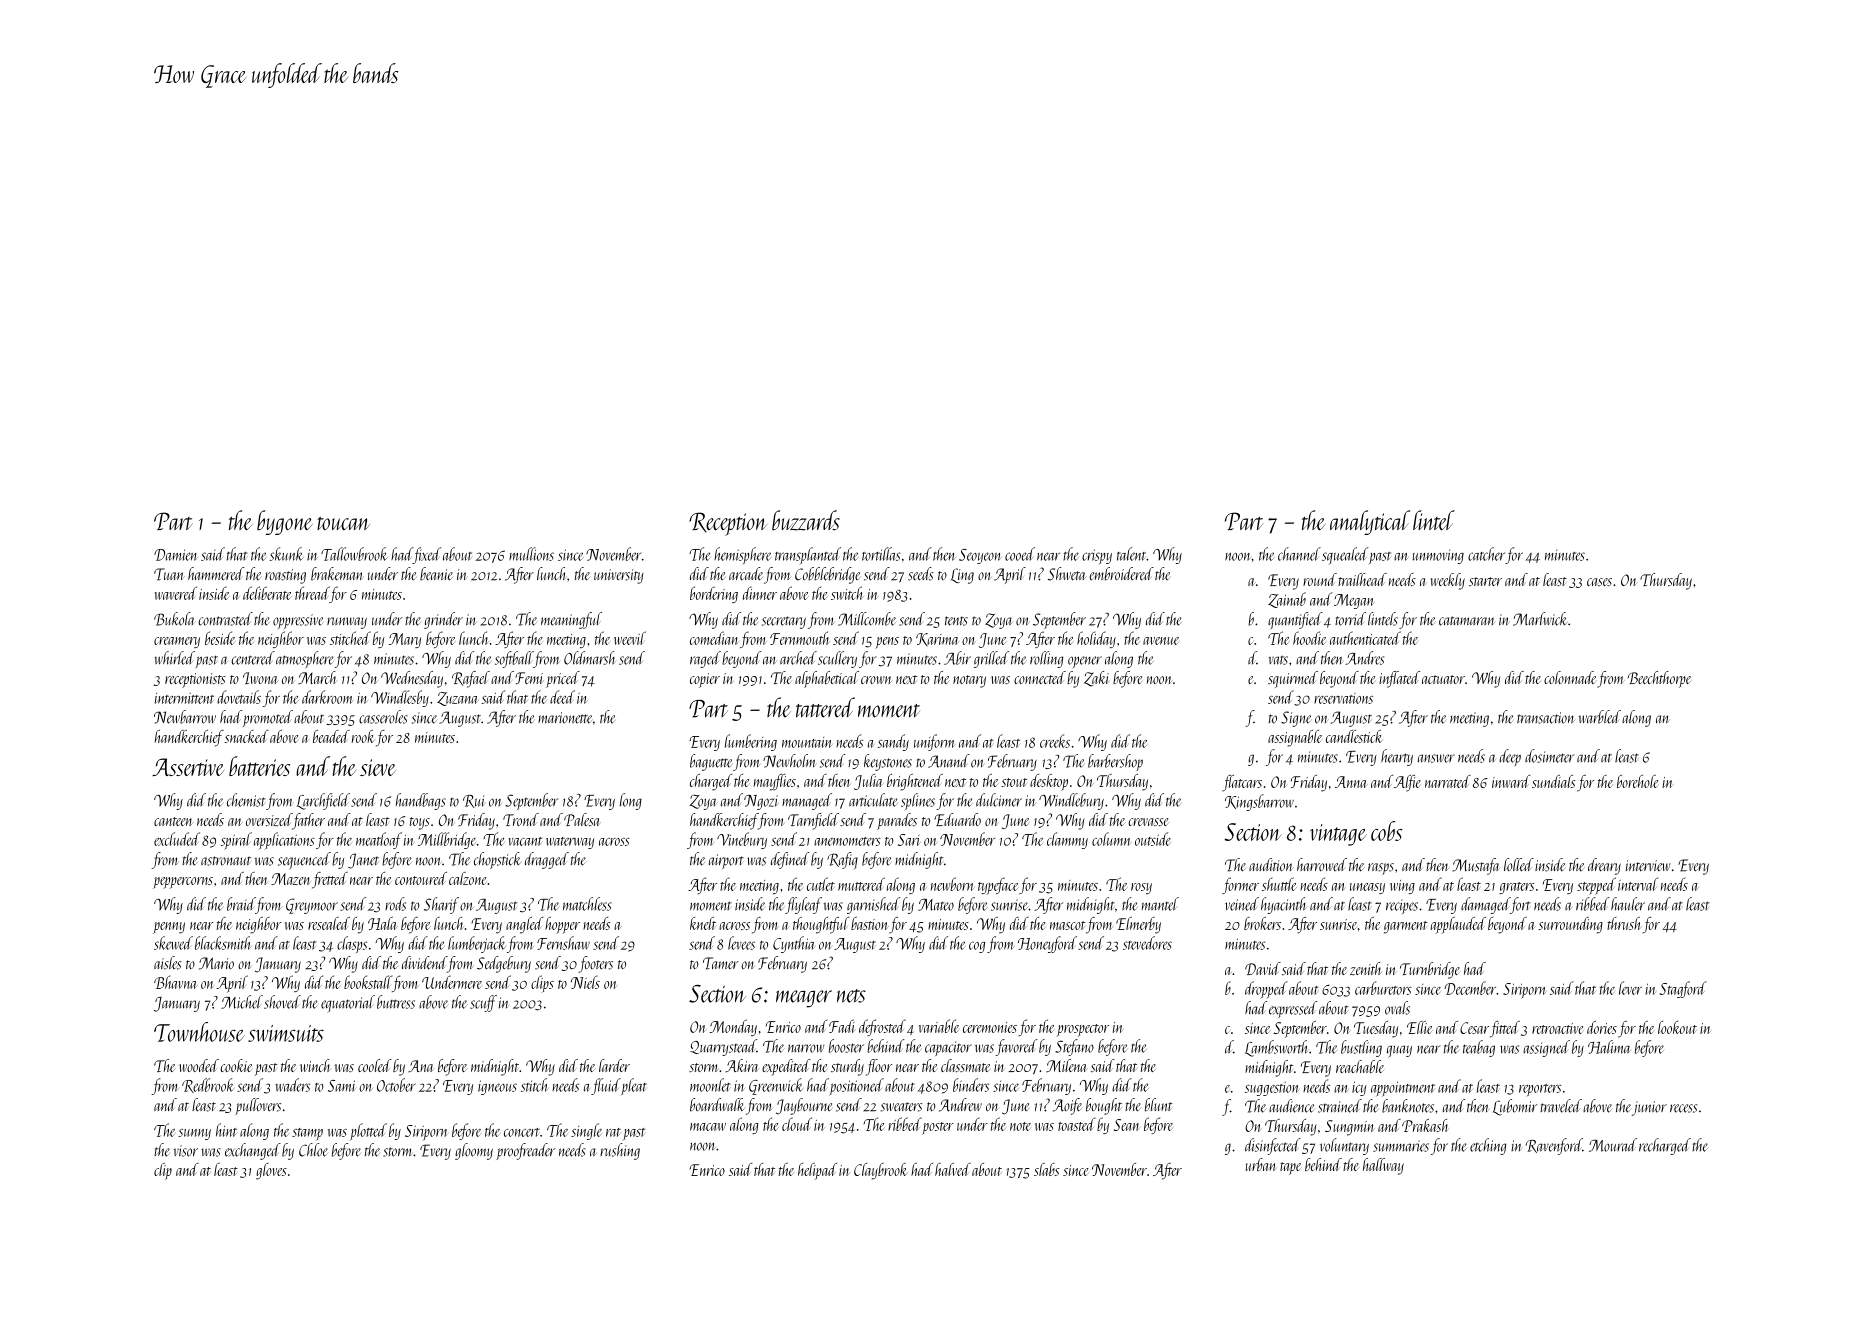  What do you see at coordinates (1659, 679) in the page?
I see `Beechthorpe` at bounding box center [1659, 679].
